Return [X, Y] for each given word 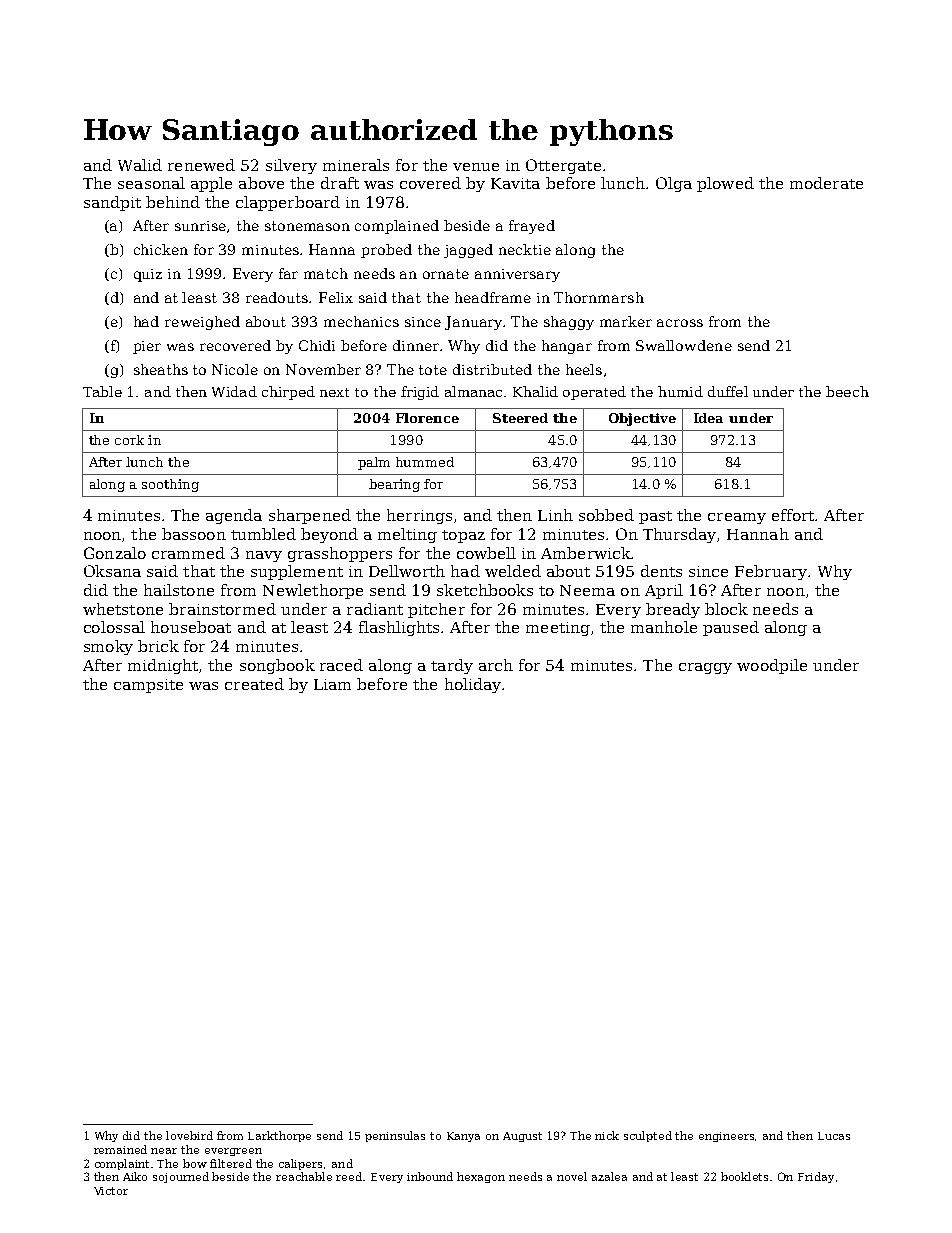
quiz [148, 275]
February [771, 572]
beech [847, 391]
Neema [587, 590]
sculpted [648, 1136]
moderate [826, 183]
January [474, 323]
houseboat [191, 627]
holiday [473, 685]
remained [120, 1149]
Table [102, 391]
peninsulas [395, 1136]
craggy [705, 668]
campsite [148, 686]
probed [386, 251]
